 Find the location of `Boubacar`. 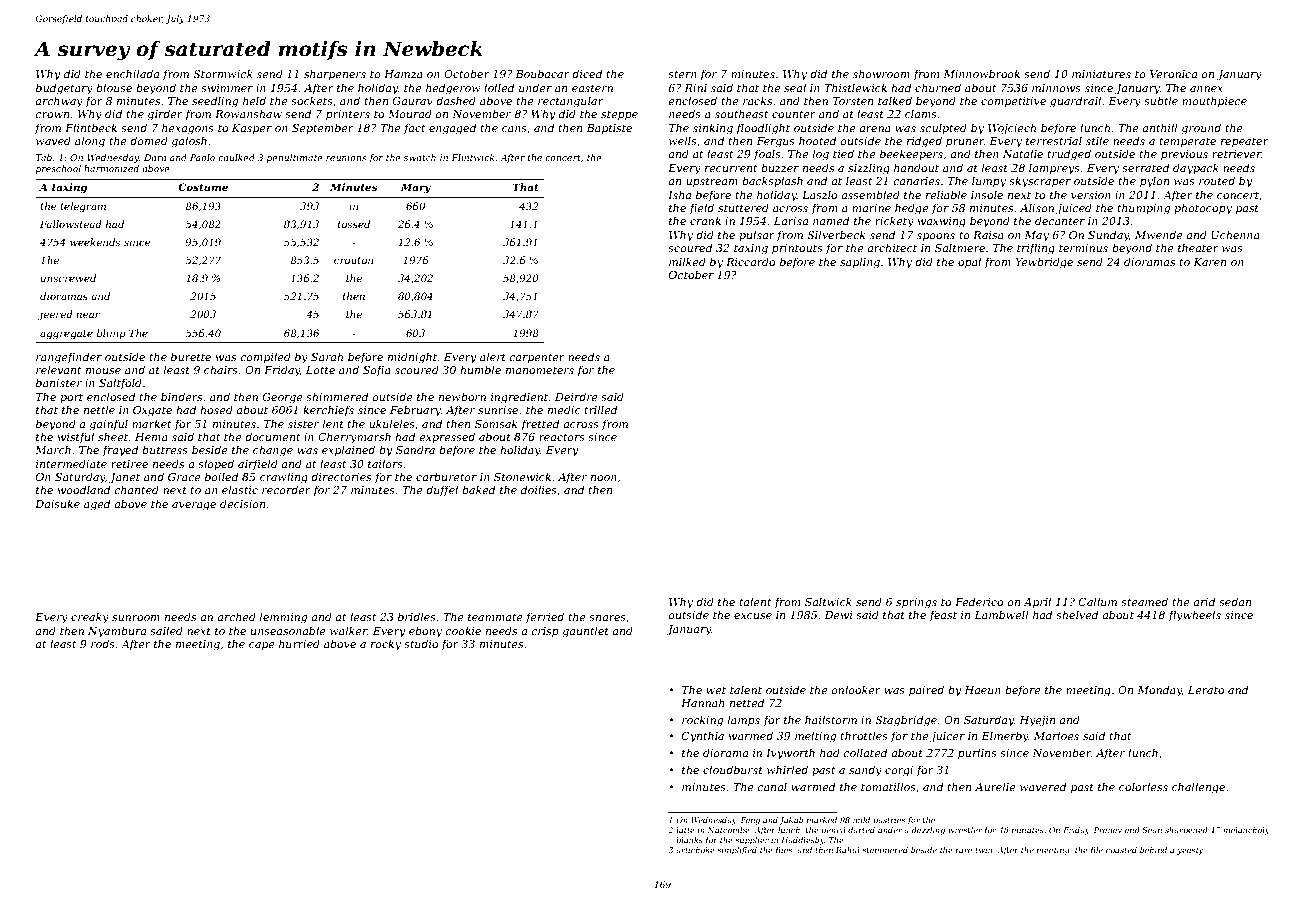

Boubacar is located at coordinates (542, 73).
